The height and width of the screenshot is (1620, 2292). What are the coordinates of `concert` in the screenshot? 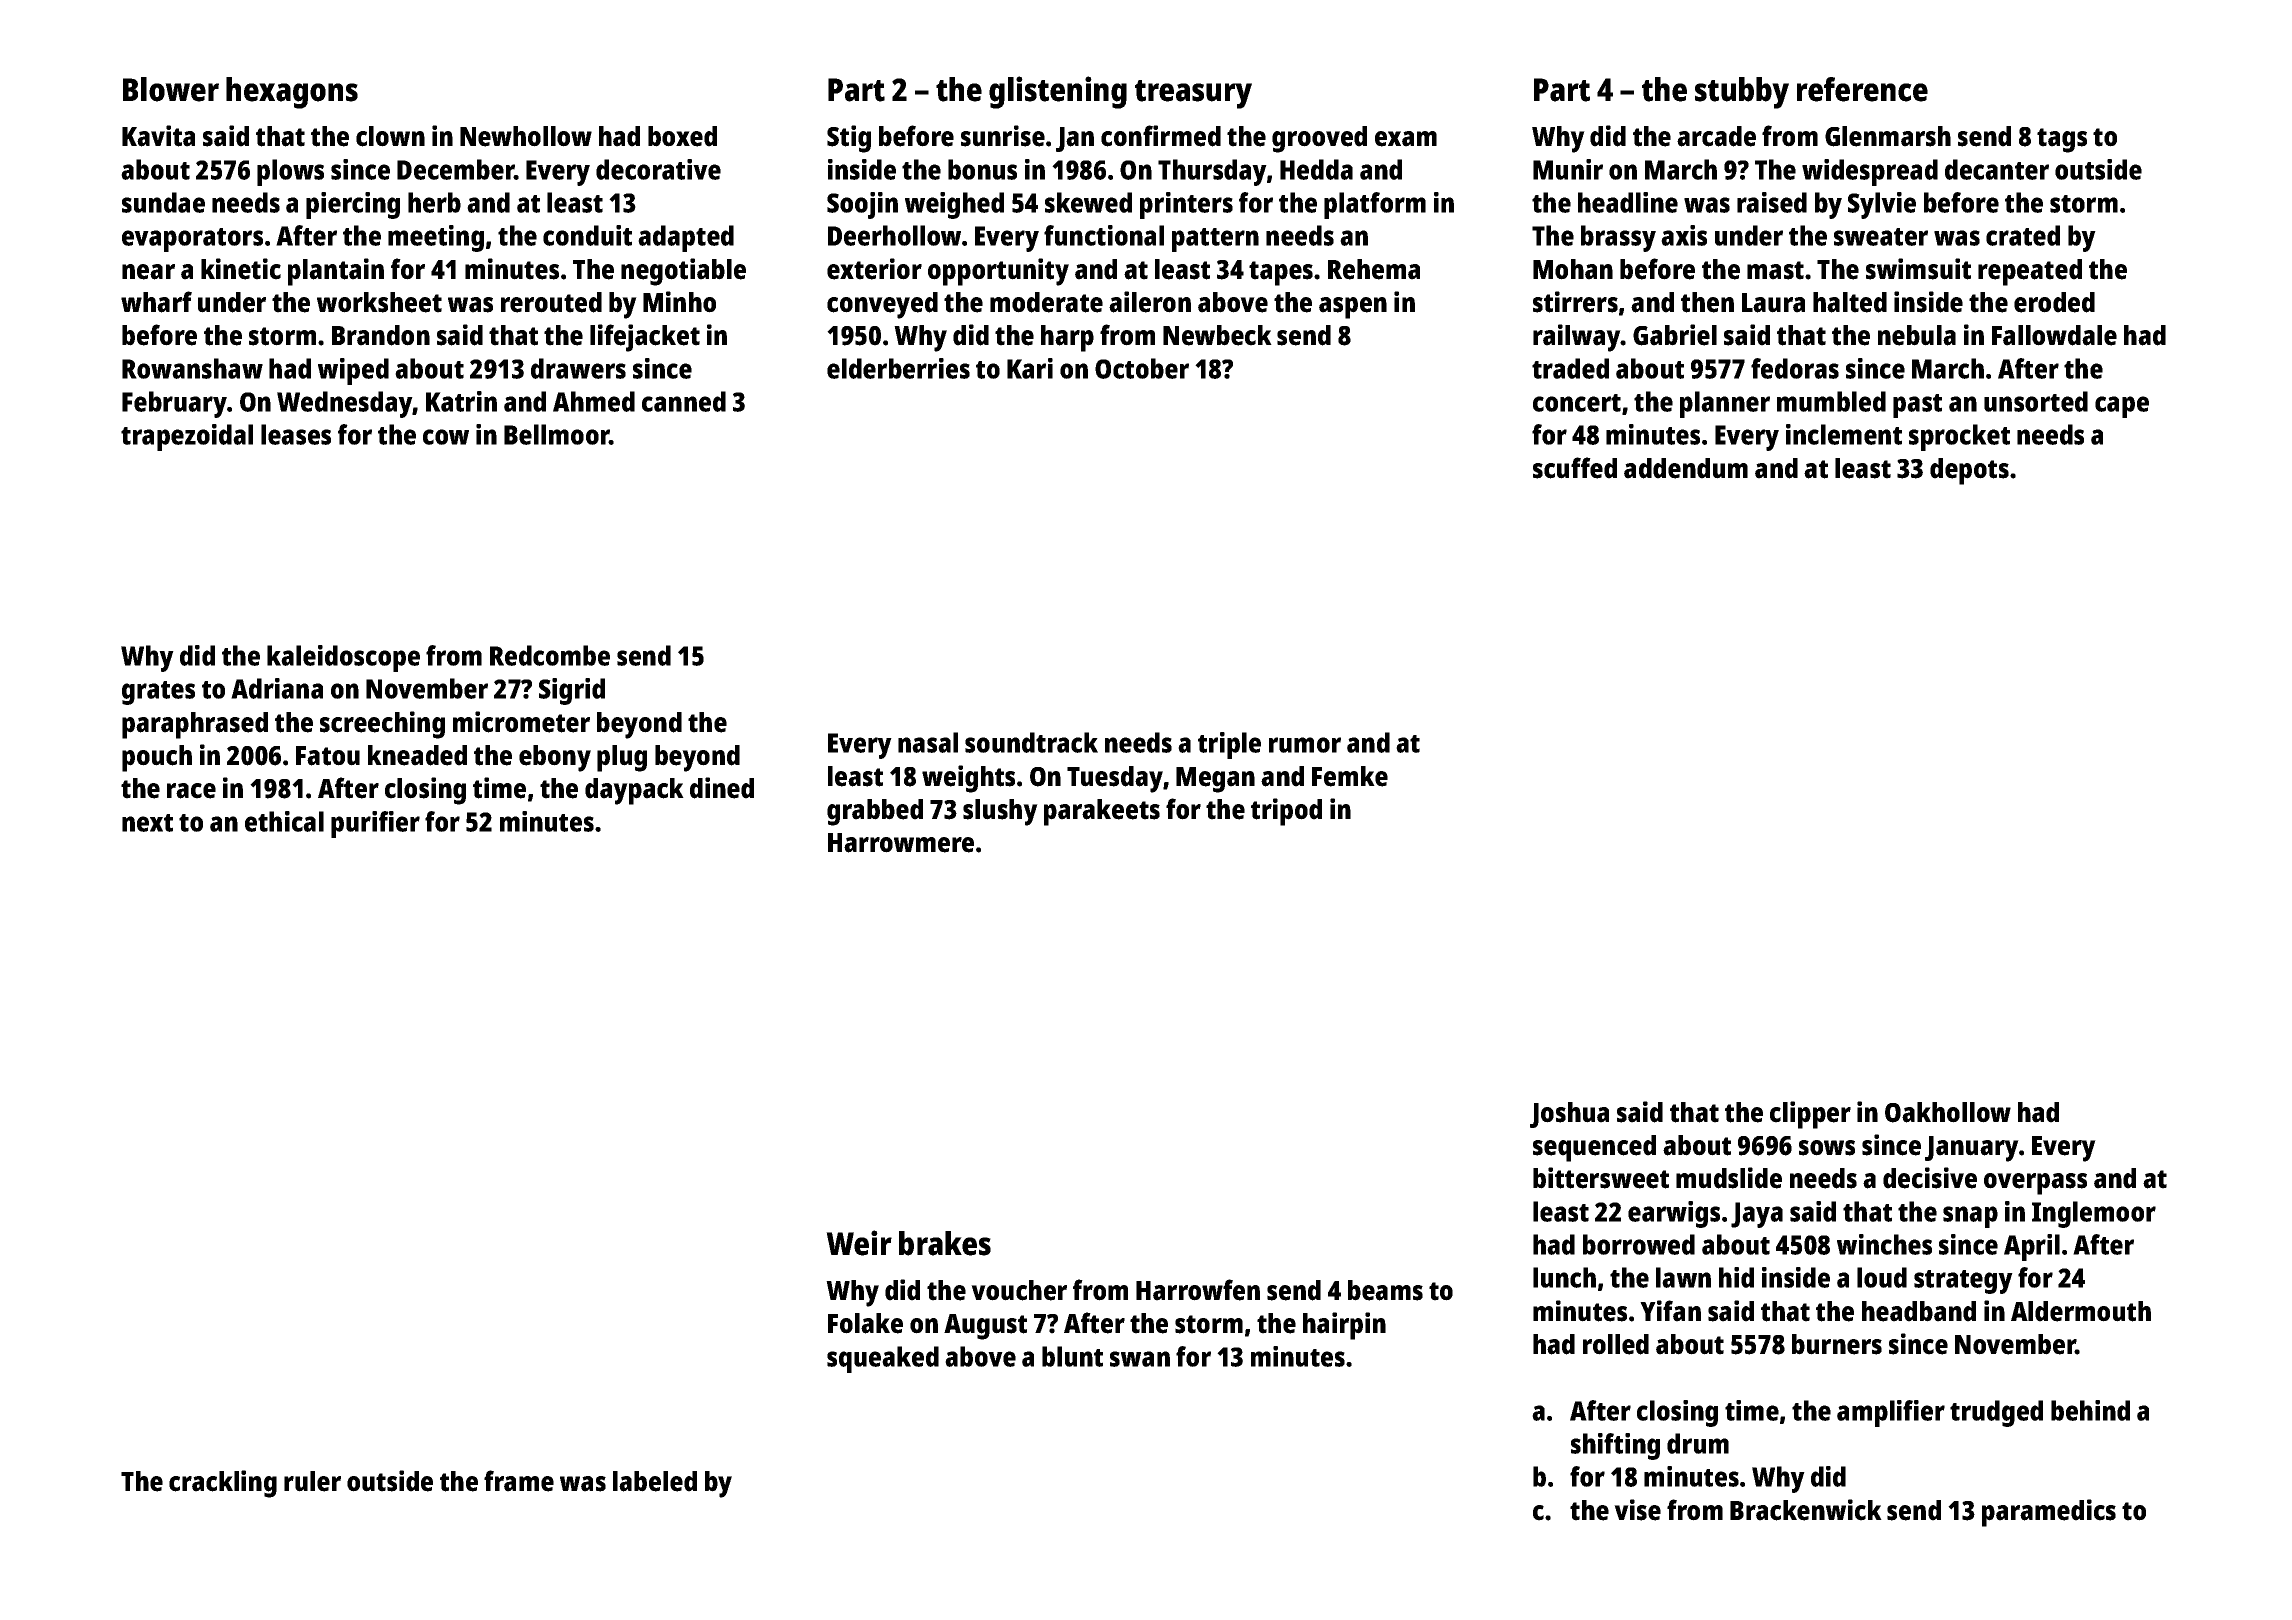 It's located at (1577, 403).
